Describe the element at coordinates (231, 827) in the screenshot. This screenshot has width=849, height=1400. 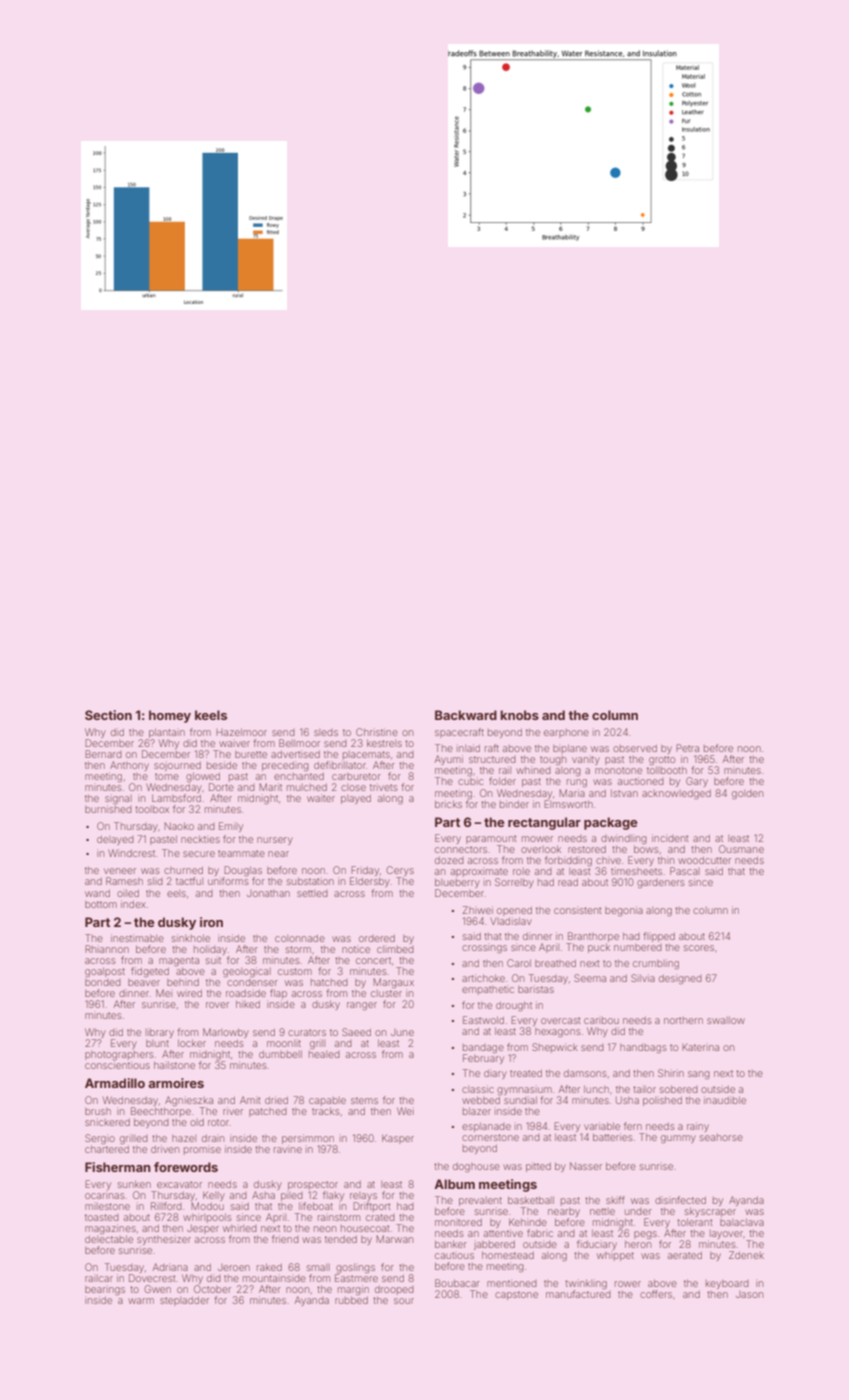
I see `Emily` at that location.
